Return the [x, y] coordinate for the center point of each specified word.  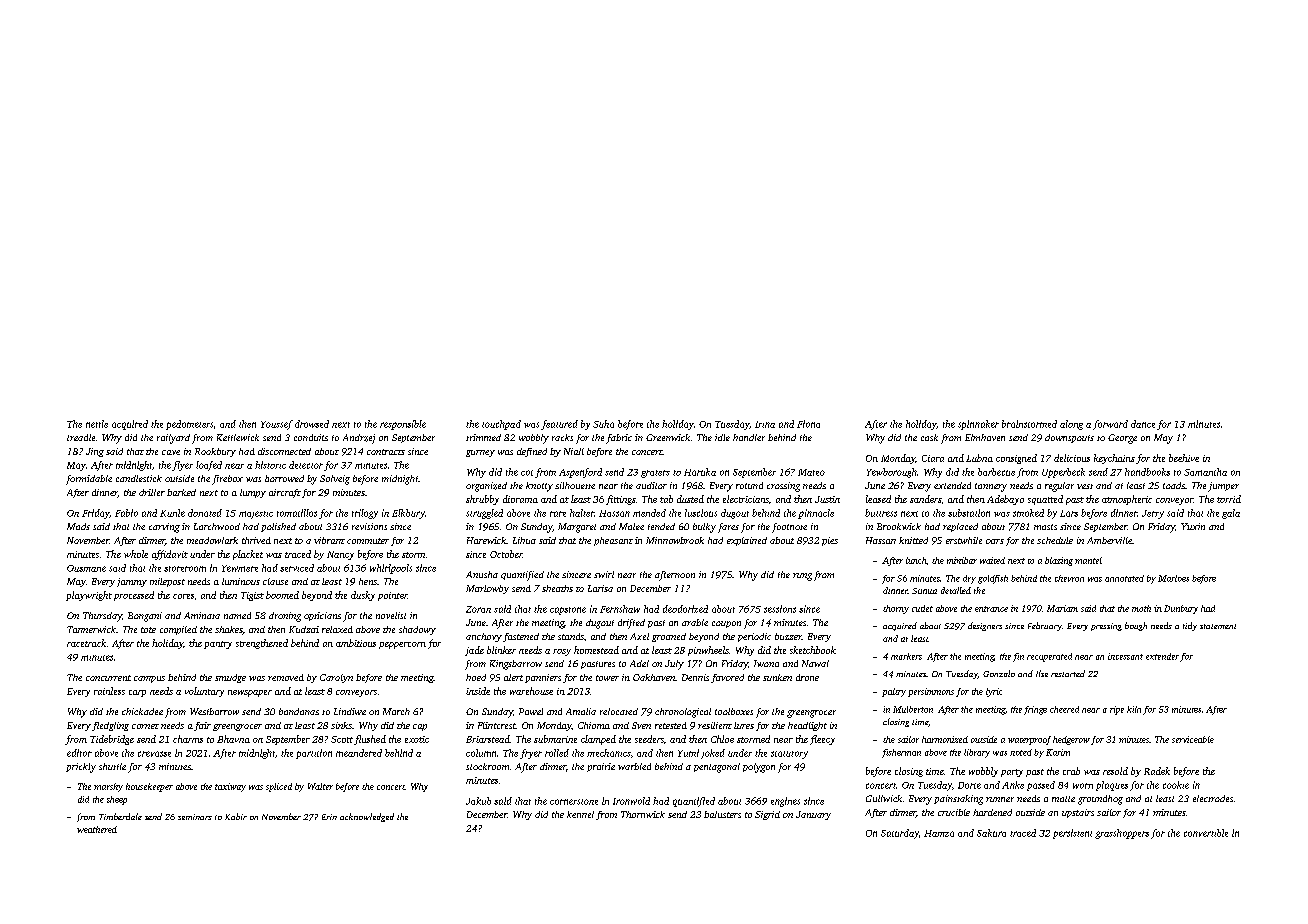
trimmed [483, 437]
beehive [1184, 458]
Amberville [1109, 540]
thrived [256, 540]
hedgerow [1071, 740]
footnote [789, 528]
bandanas [299, 711]
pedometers [189, 425]
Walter [320, 786]
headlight [807, 726]
